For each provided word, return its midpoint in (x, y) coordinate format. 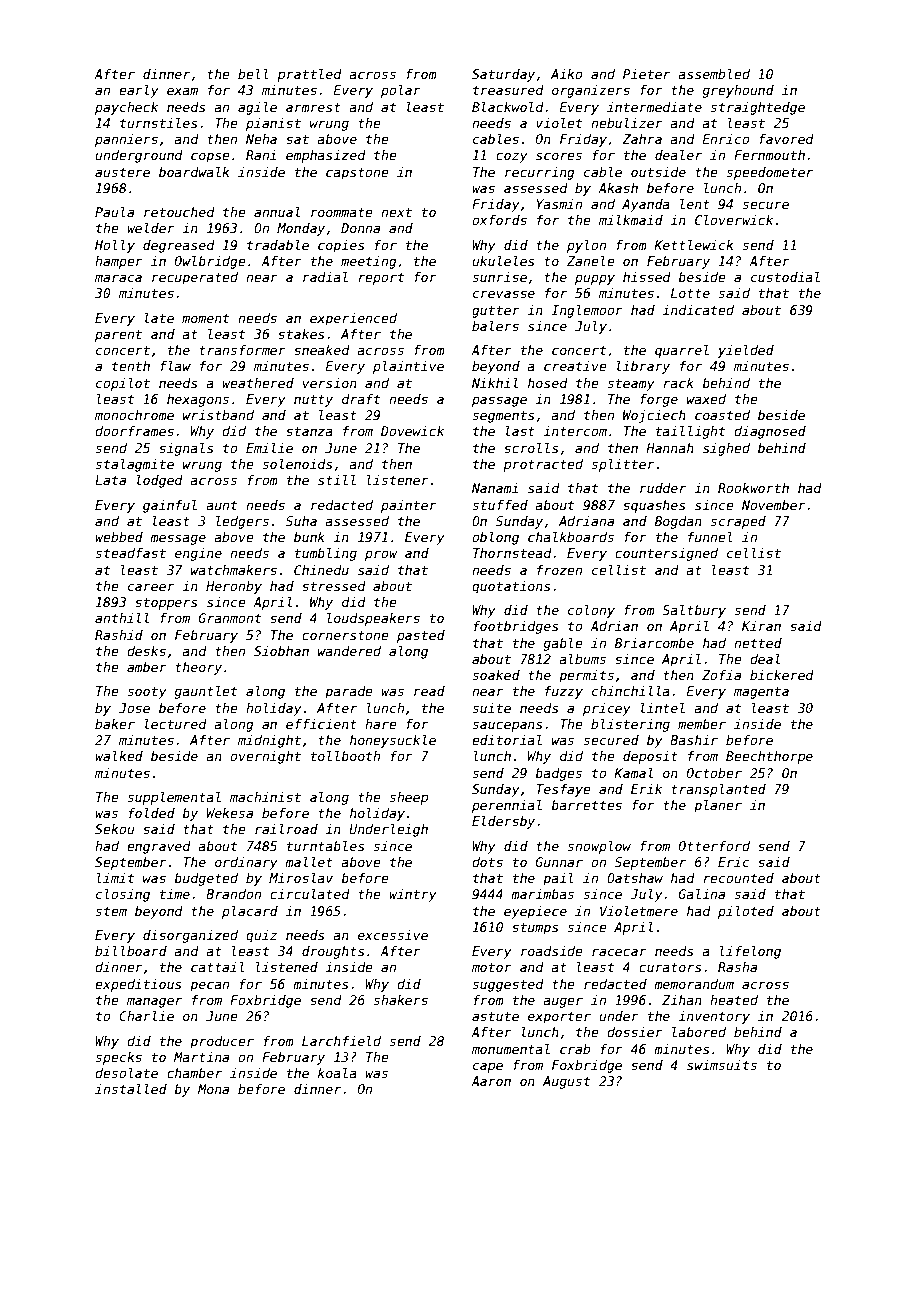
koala (337, 1073)
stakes (301, 334)
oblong (495, 538)
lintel (662, 708)
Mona (213, 1089)
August (566, 1082)
